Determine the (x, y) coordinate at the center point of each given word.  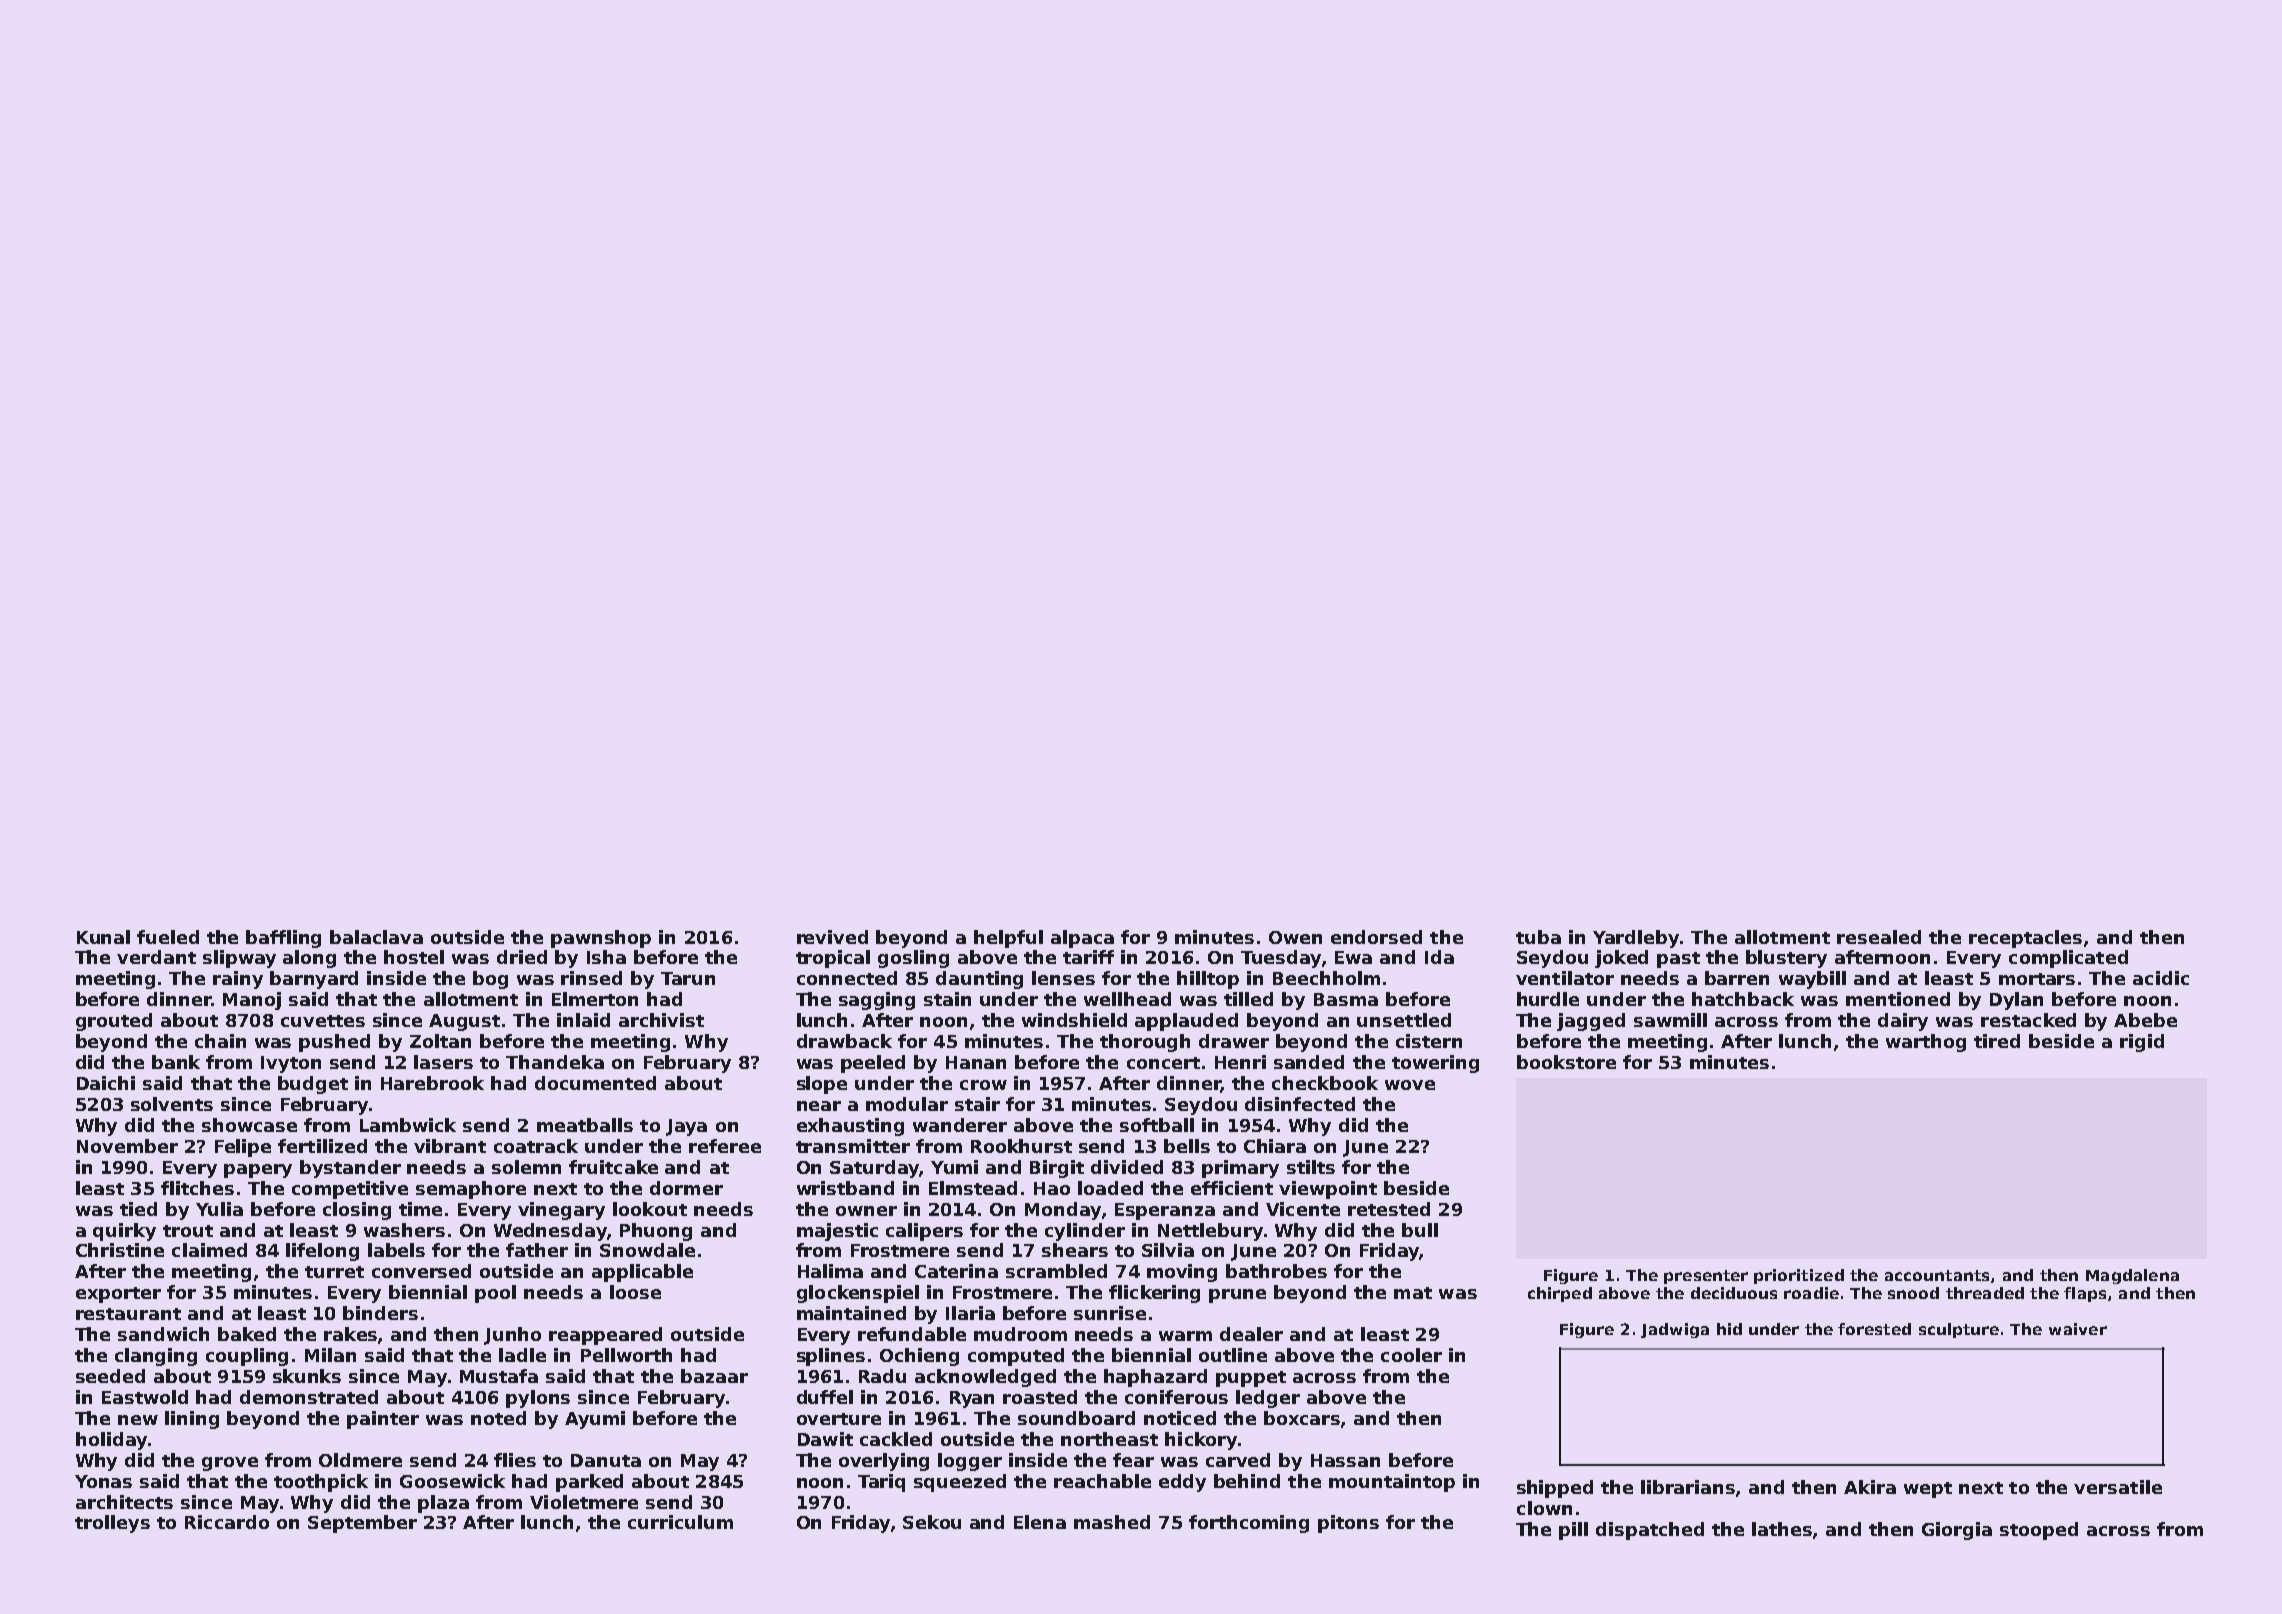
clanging (156, 1357)
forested (1874, 1329)
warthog (1926, 1043)
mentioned (1898, 999)
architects (124, 1502)
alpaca (1082, 939)
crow (983, 1085)
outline (1233, 1355)
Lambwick (408, 1125)
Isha (606, 957)
